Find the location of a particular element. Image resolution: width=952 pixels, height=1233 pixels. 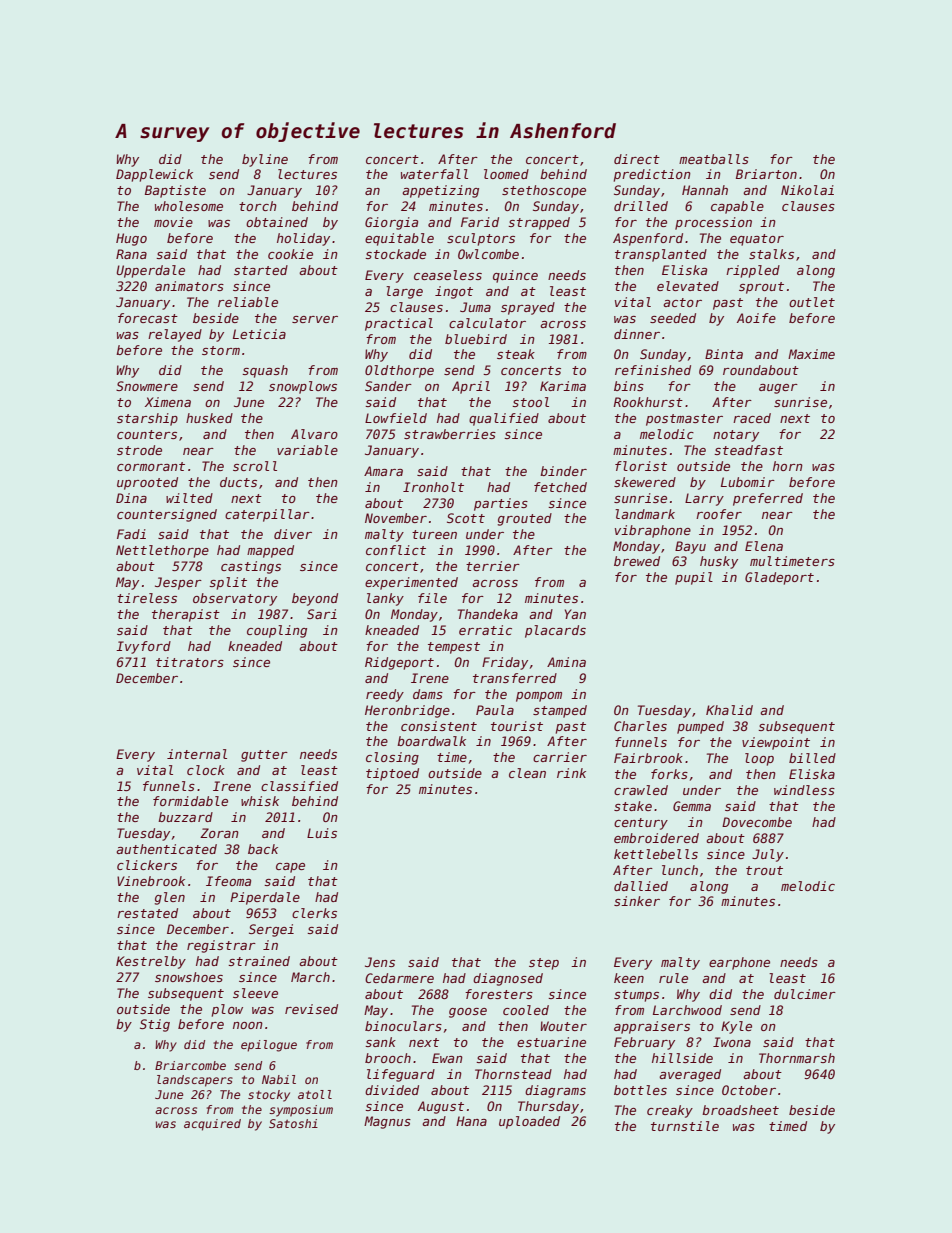

byline is located at coordinates (265, 160).
